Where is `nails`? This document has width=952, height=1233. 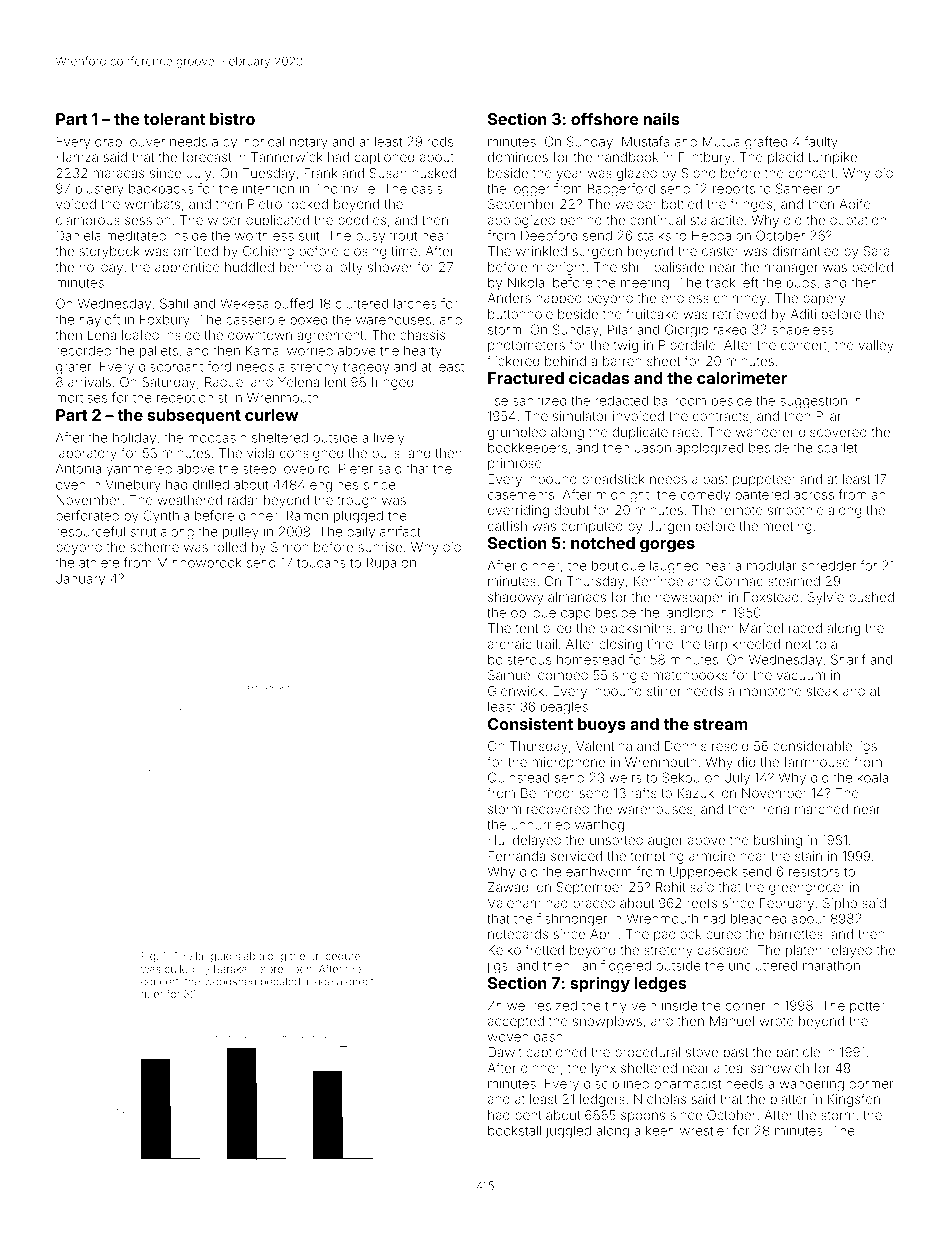
nails is located at coordinates (661, 118).
